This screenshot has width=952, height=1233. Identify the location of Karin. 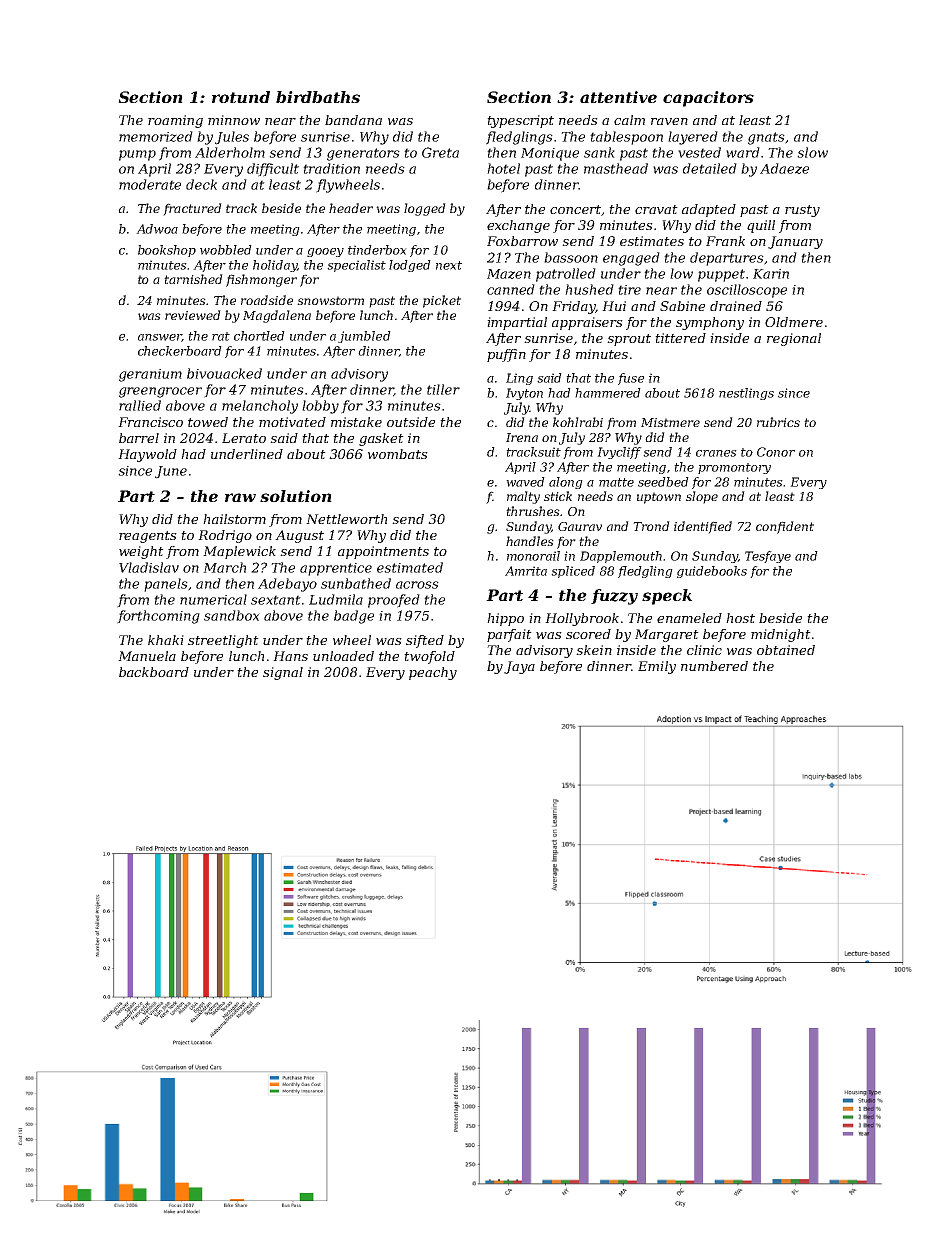
(771, 274).
